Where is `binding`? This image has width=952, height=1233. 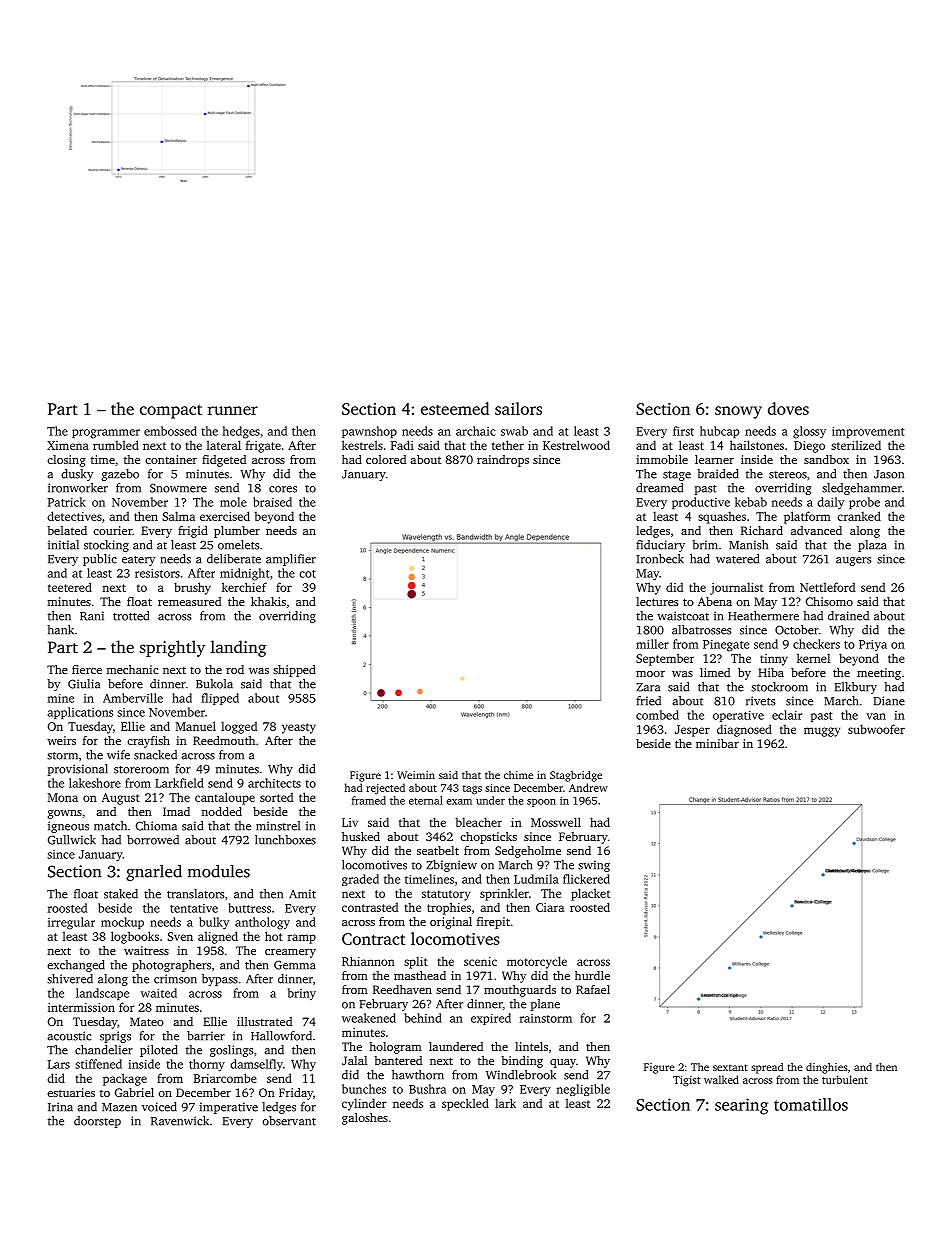
binding is located at coordinates (522, 1062).
